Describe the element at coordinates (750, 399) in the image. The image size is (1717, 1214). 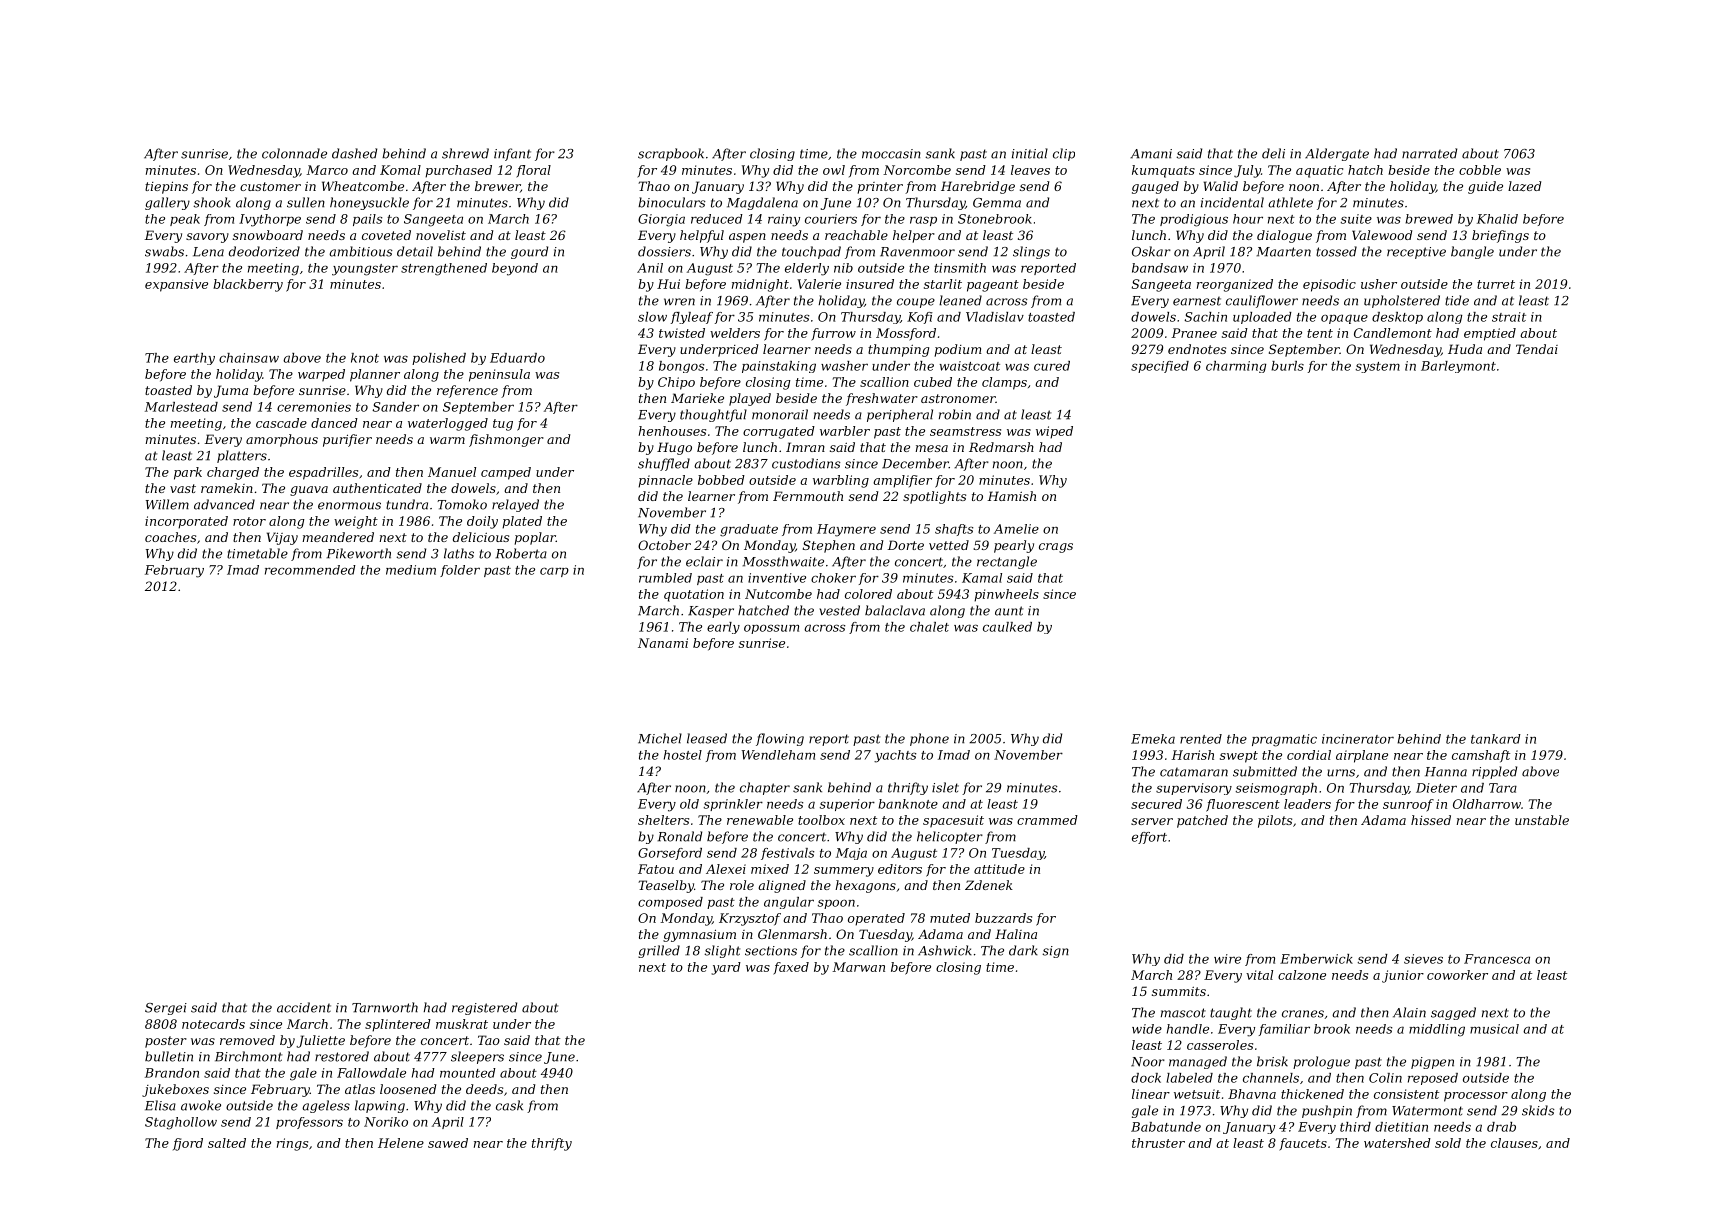
I see `played` at that location.
